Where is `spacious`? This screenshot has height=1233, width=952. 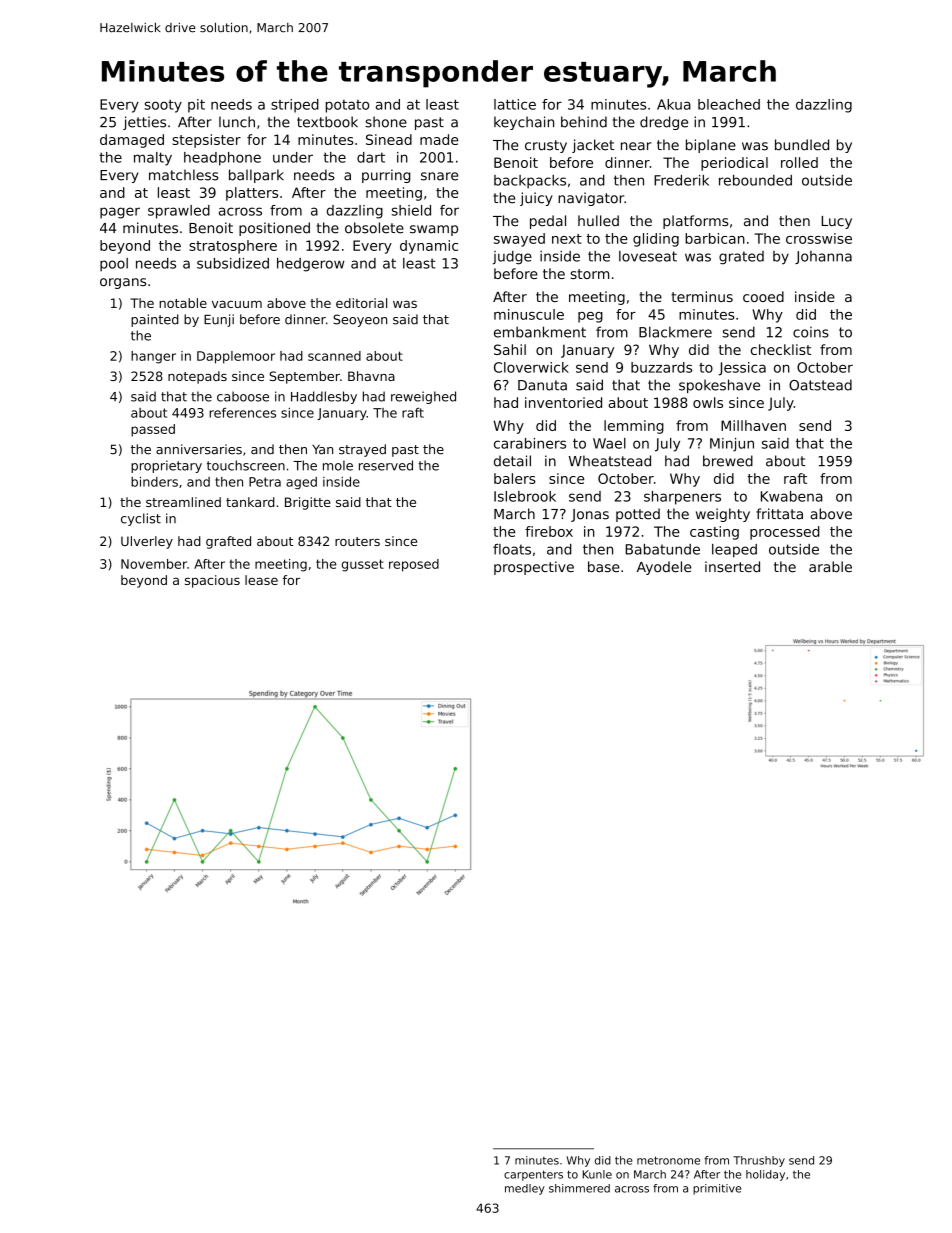
spacious is located at coordinates (212, 581).
